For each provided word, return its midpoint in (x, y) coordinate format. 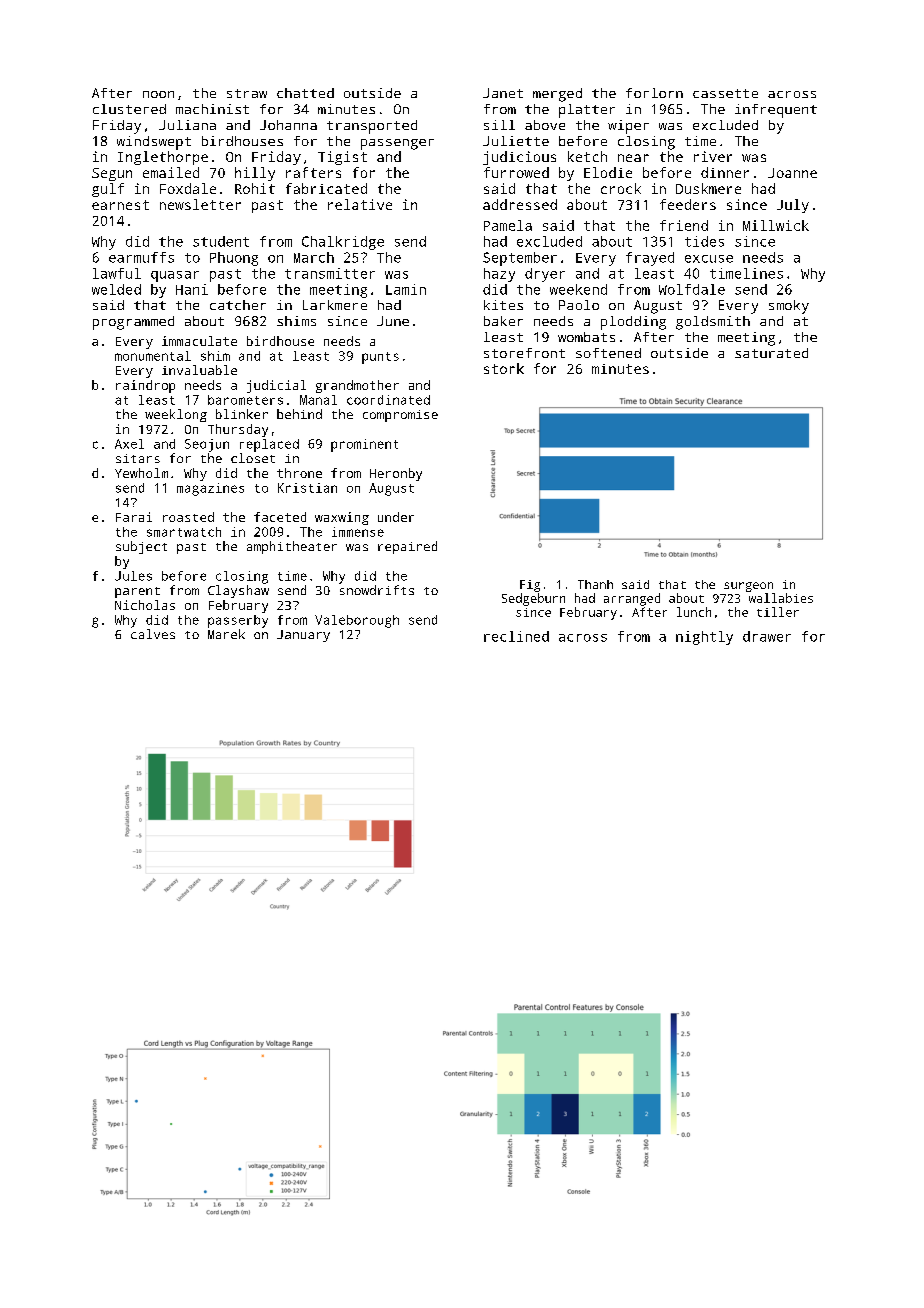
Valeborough (357, 621)
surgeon (748, 587)
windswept (154, 143)
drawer (767, 636)
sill (499, 125)
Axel (129, 444)
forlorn (654, 93)
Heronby (396, 474)
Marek (226, 634)
